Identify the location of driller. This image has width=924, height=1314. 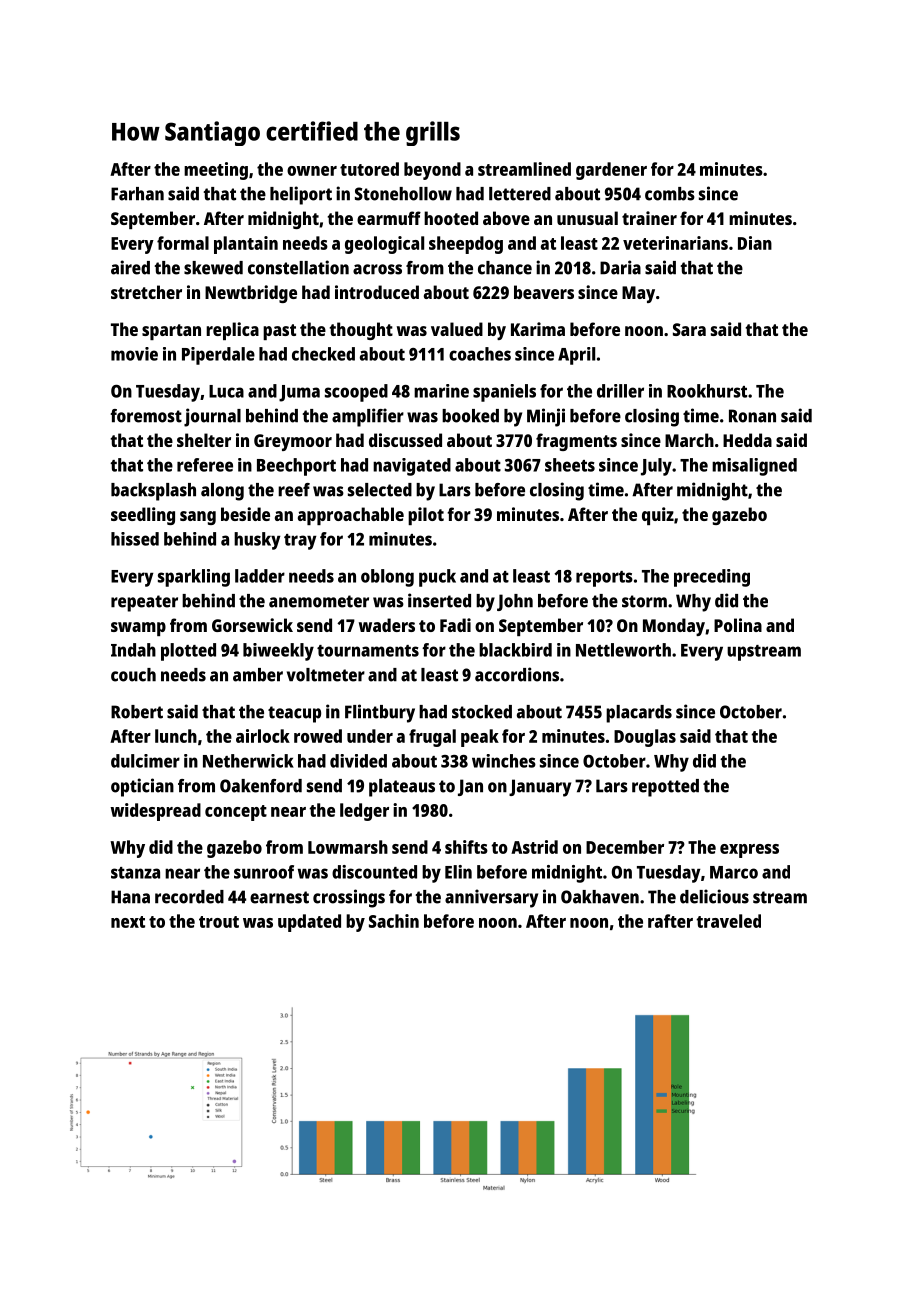
(620, 391).
